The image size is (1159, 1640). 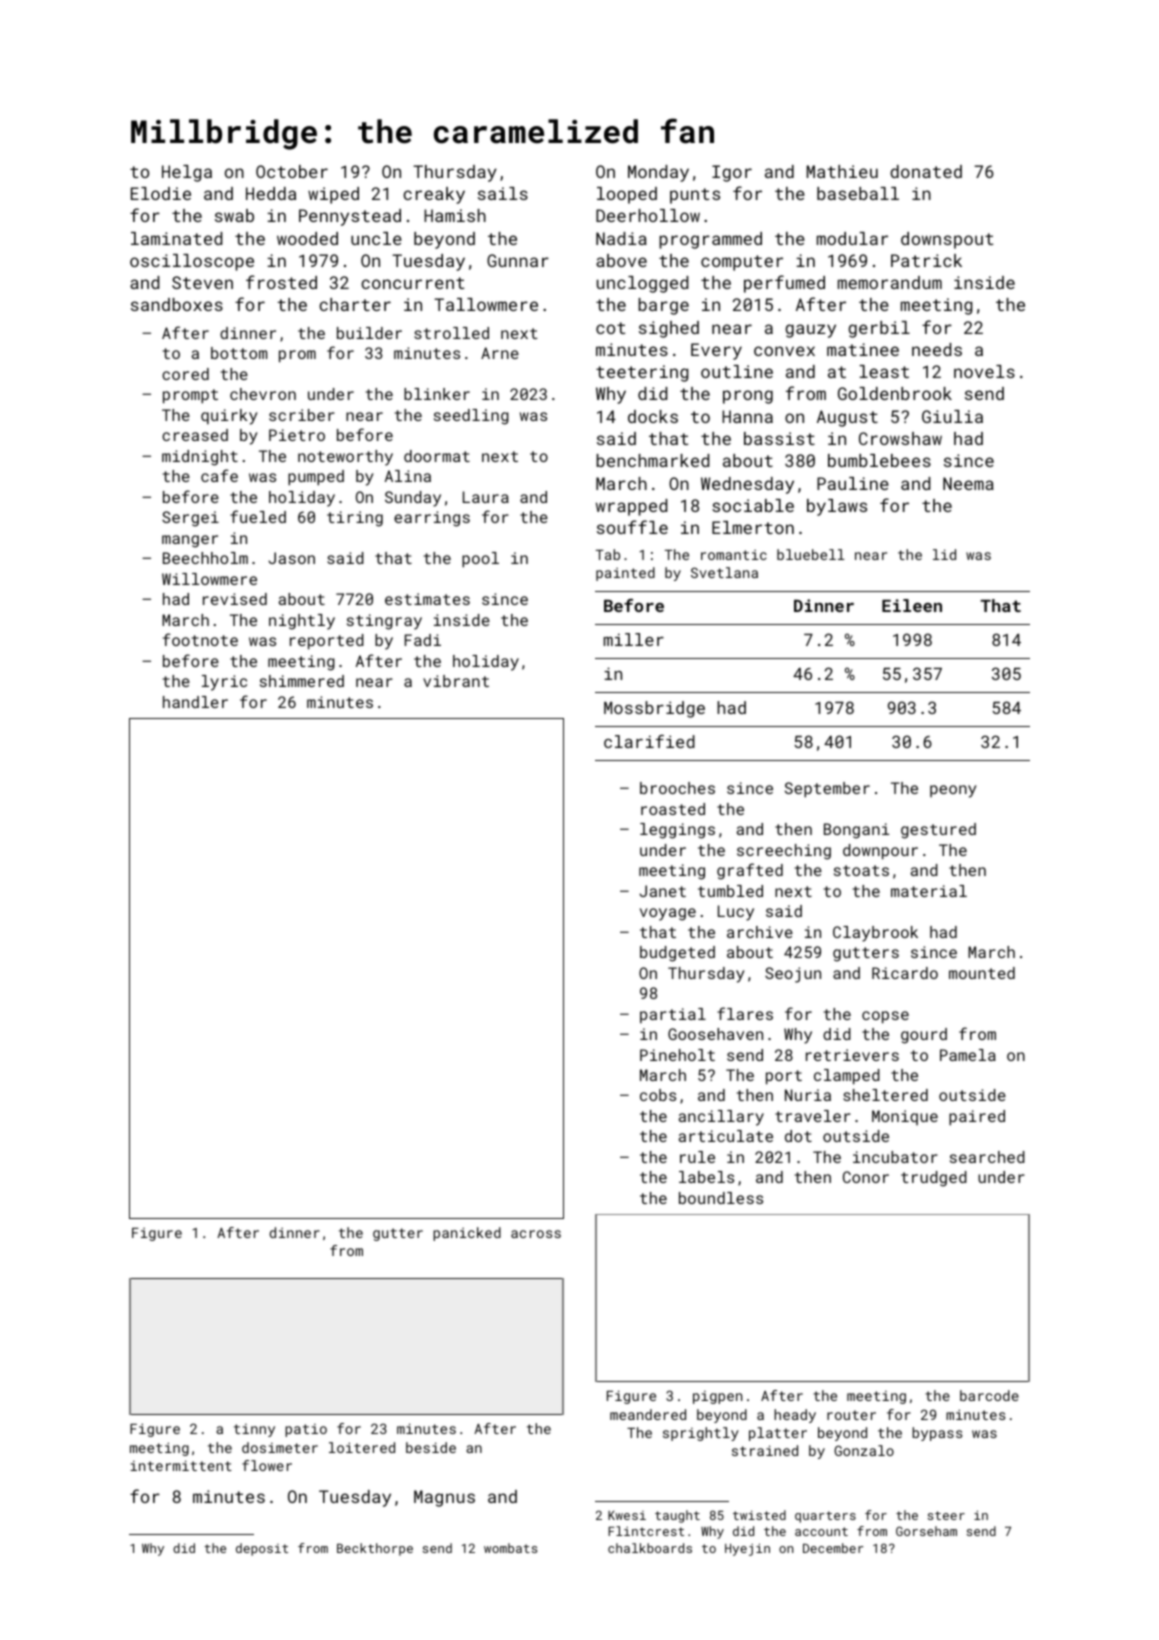 What do you see at coordinates (200, 458) in the image?
I see `midnight` at bounding box center [200, 458].
